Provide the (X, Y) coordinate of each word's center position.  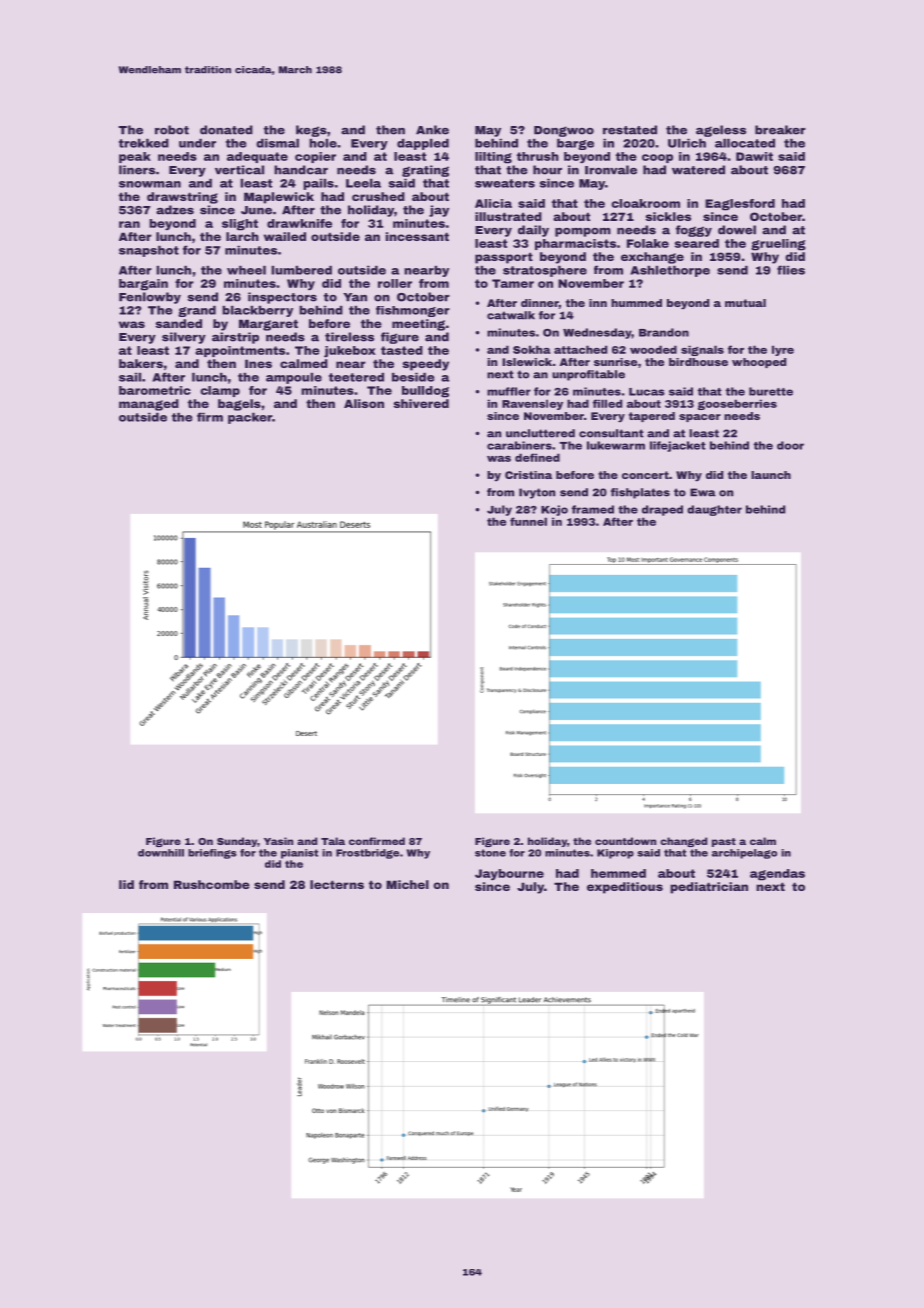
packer (250, 418)
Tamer (513, 283)
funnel (528, 521)
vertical (239, 170)
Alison (364, 403)
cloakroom (645, 203)
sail (130, 377)
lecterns (337, 884)
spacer (700, 418)
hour (547, 170)
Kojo (554, 510)
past (724, 842)
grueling (778, 245)
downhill (161, 853)
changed (683, 842)
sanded (178, 323)
